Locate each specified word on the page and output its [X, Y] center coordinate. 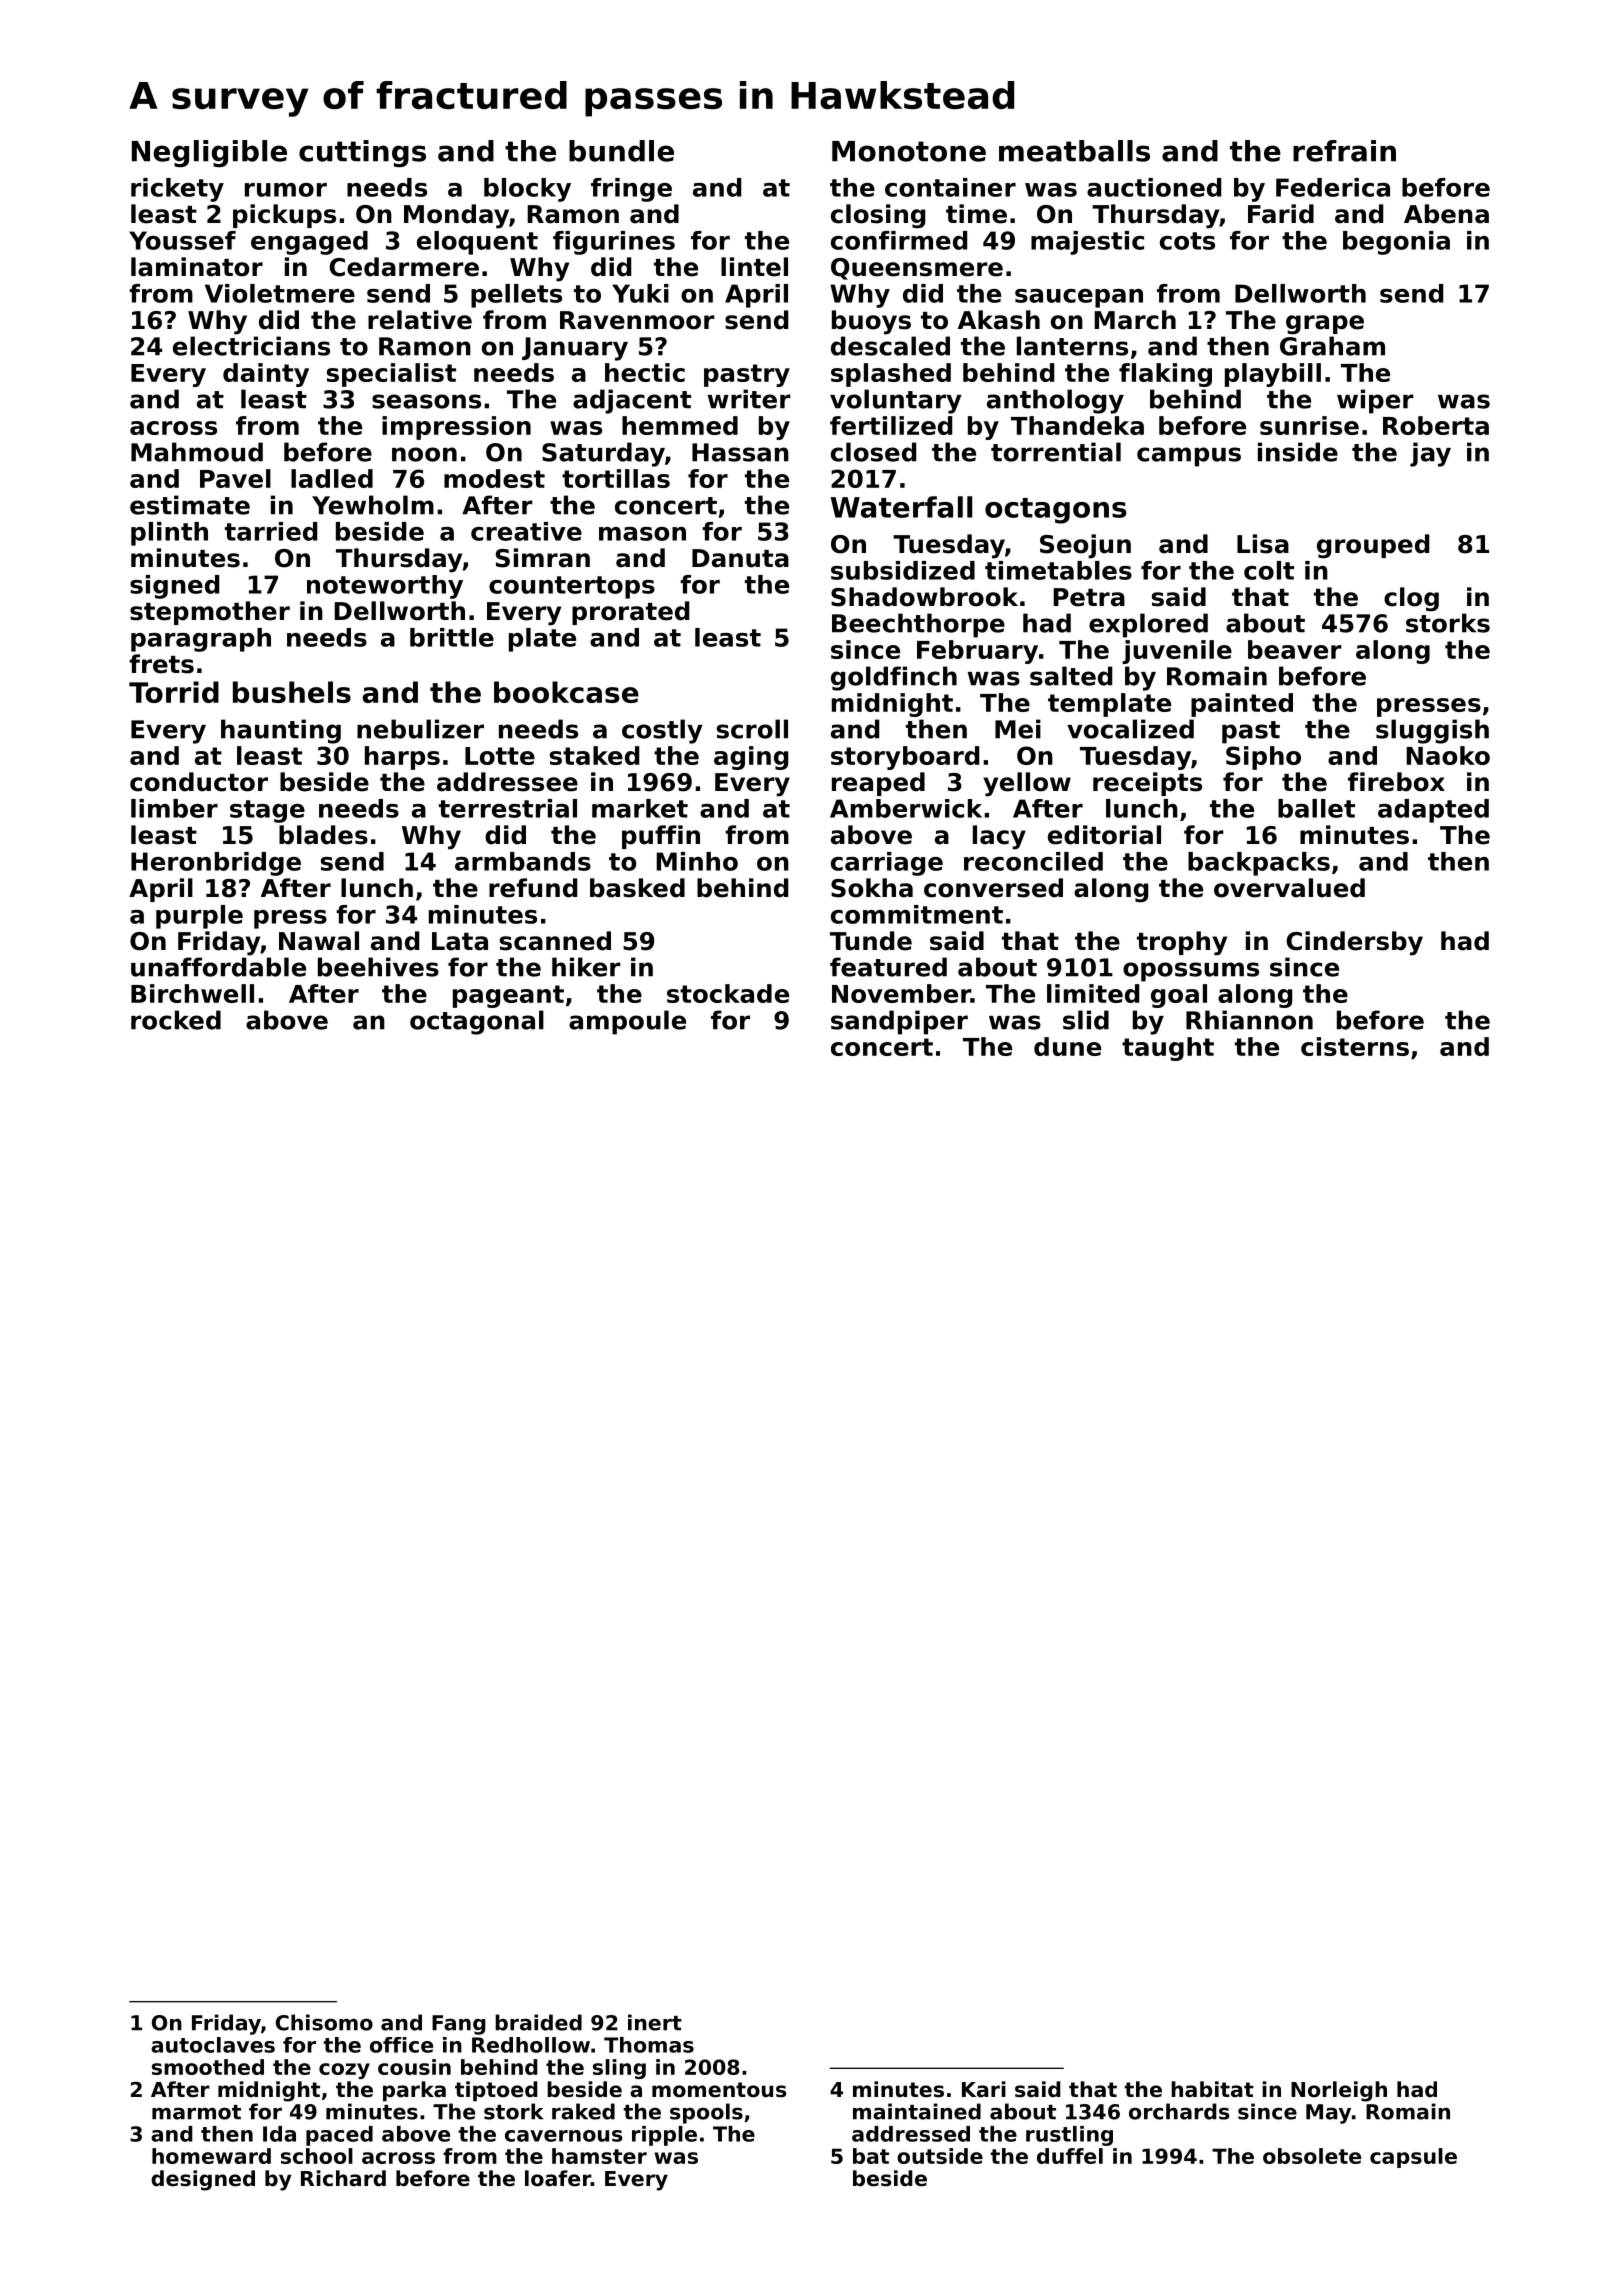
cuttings [362, 154]
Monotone [909, 151]
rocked [176, 1020]
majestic [1087, 243]
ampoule [627, 1022]
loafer [558, 2178]
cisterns [1355, 1046]
